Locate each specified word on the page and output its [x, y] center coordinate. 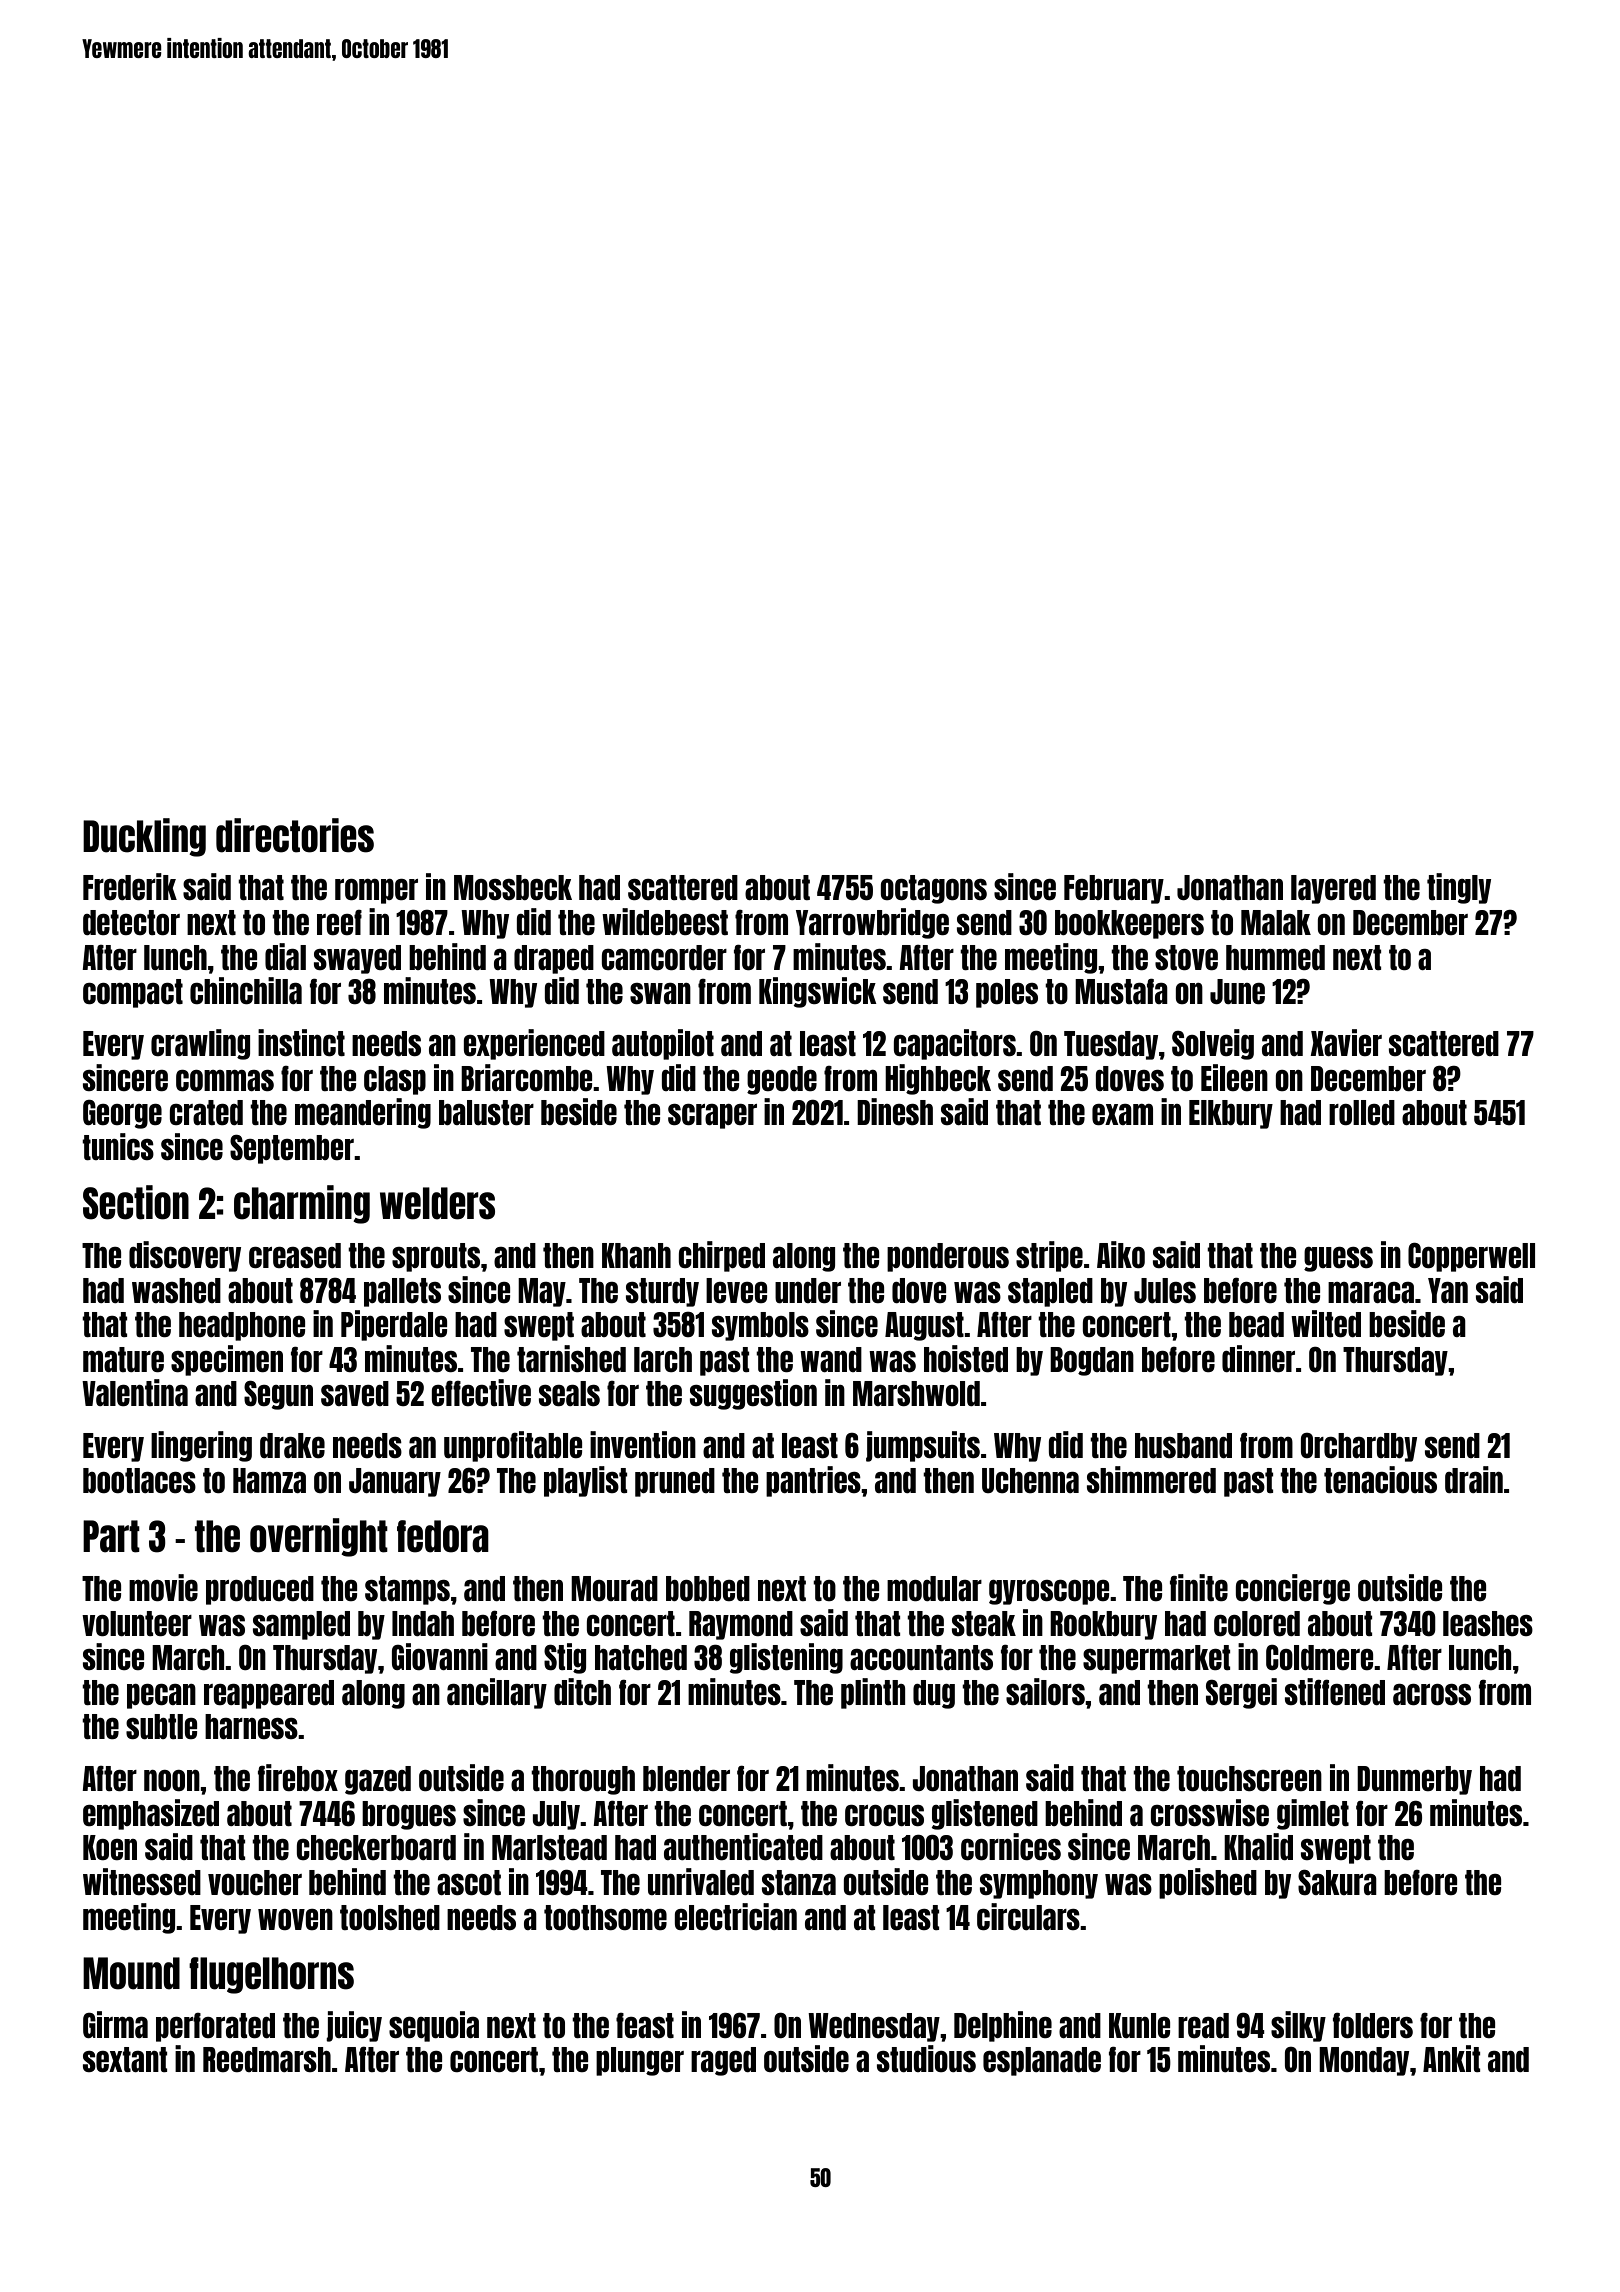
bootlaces [139, 1480]
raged [723, 2061]
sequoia [434, 2026]
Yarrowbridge [872, 923]
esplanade [1042, 2061]
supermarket [1156, 1659]
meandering [363, 1113]
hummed [1275, 957]
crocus [884, 1815]
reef [339, 922]
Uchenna [1030, 1480]
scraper [712, 1116]
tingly [1459, 888]
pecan [161, 1696]
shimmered [1151, 1479]
